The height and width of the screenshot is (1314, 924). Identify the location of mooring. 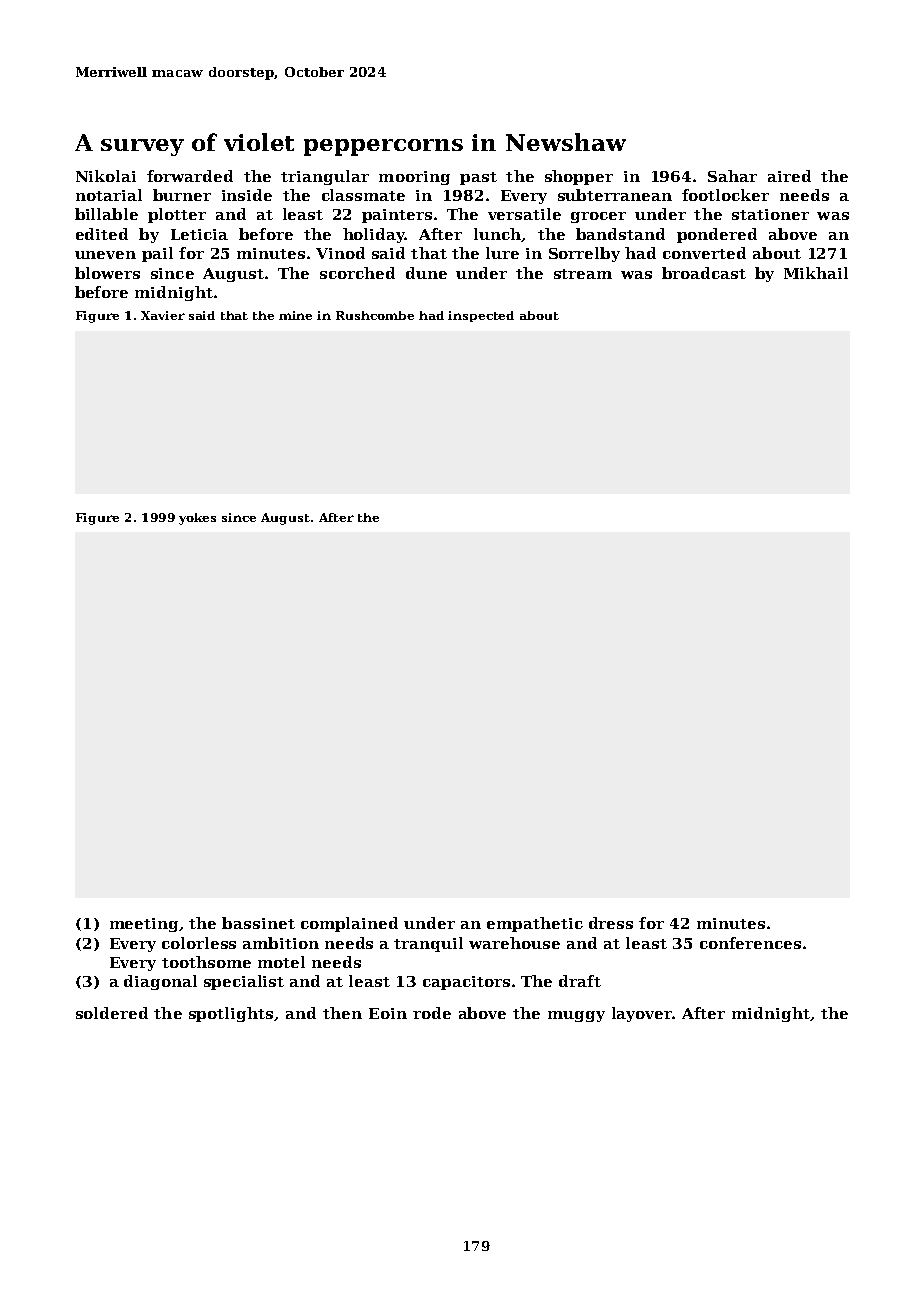
(414, 178).
